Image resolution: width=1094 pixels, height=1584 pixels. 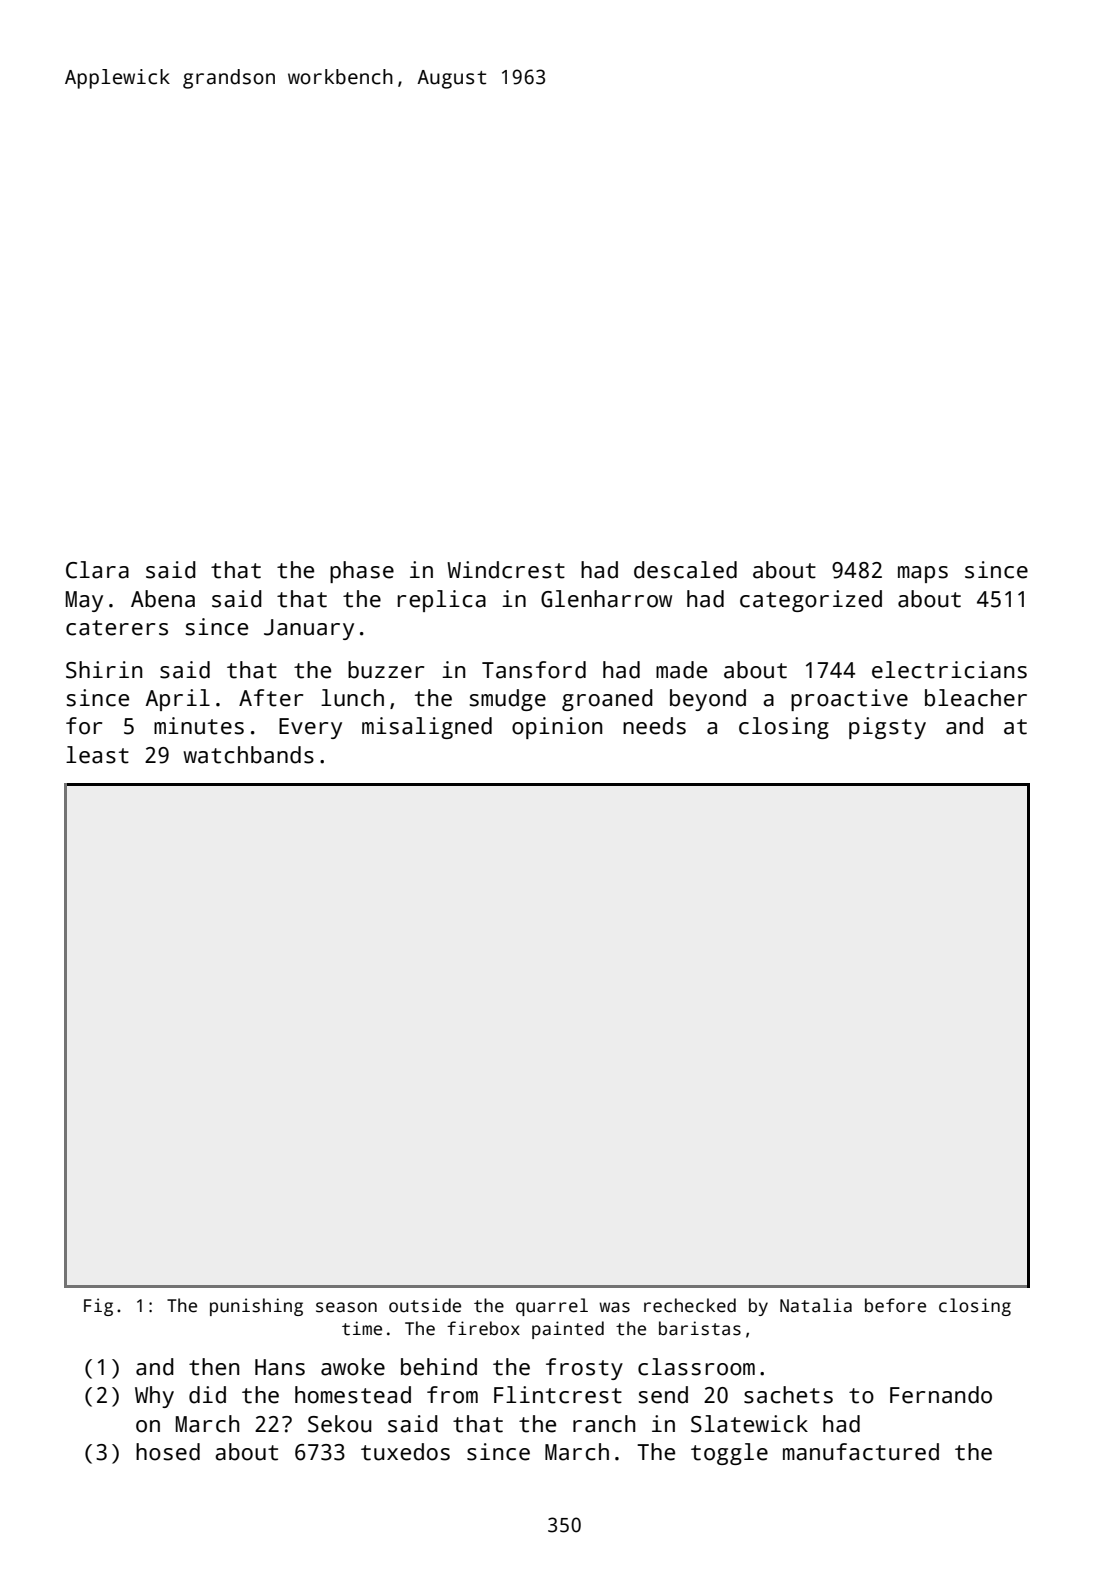 What do you see at coordinates (441, 601) in the image?
I see `replica` at bounding box center [441, 601].
